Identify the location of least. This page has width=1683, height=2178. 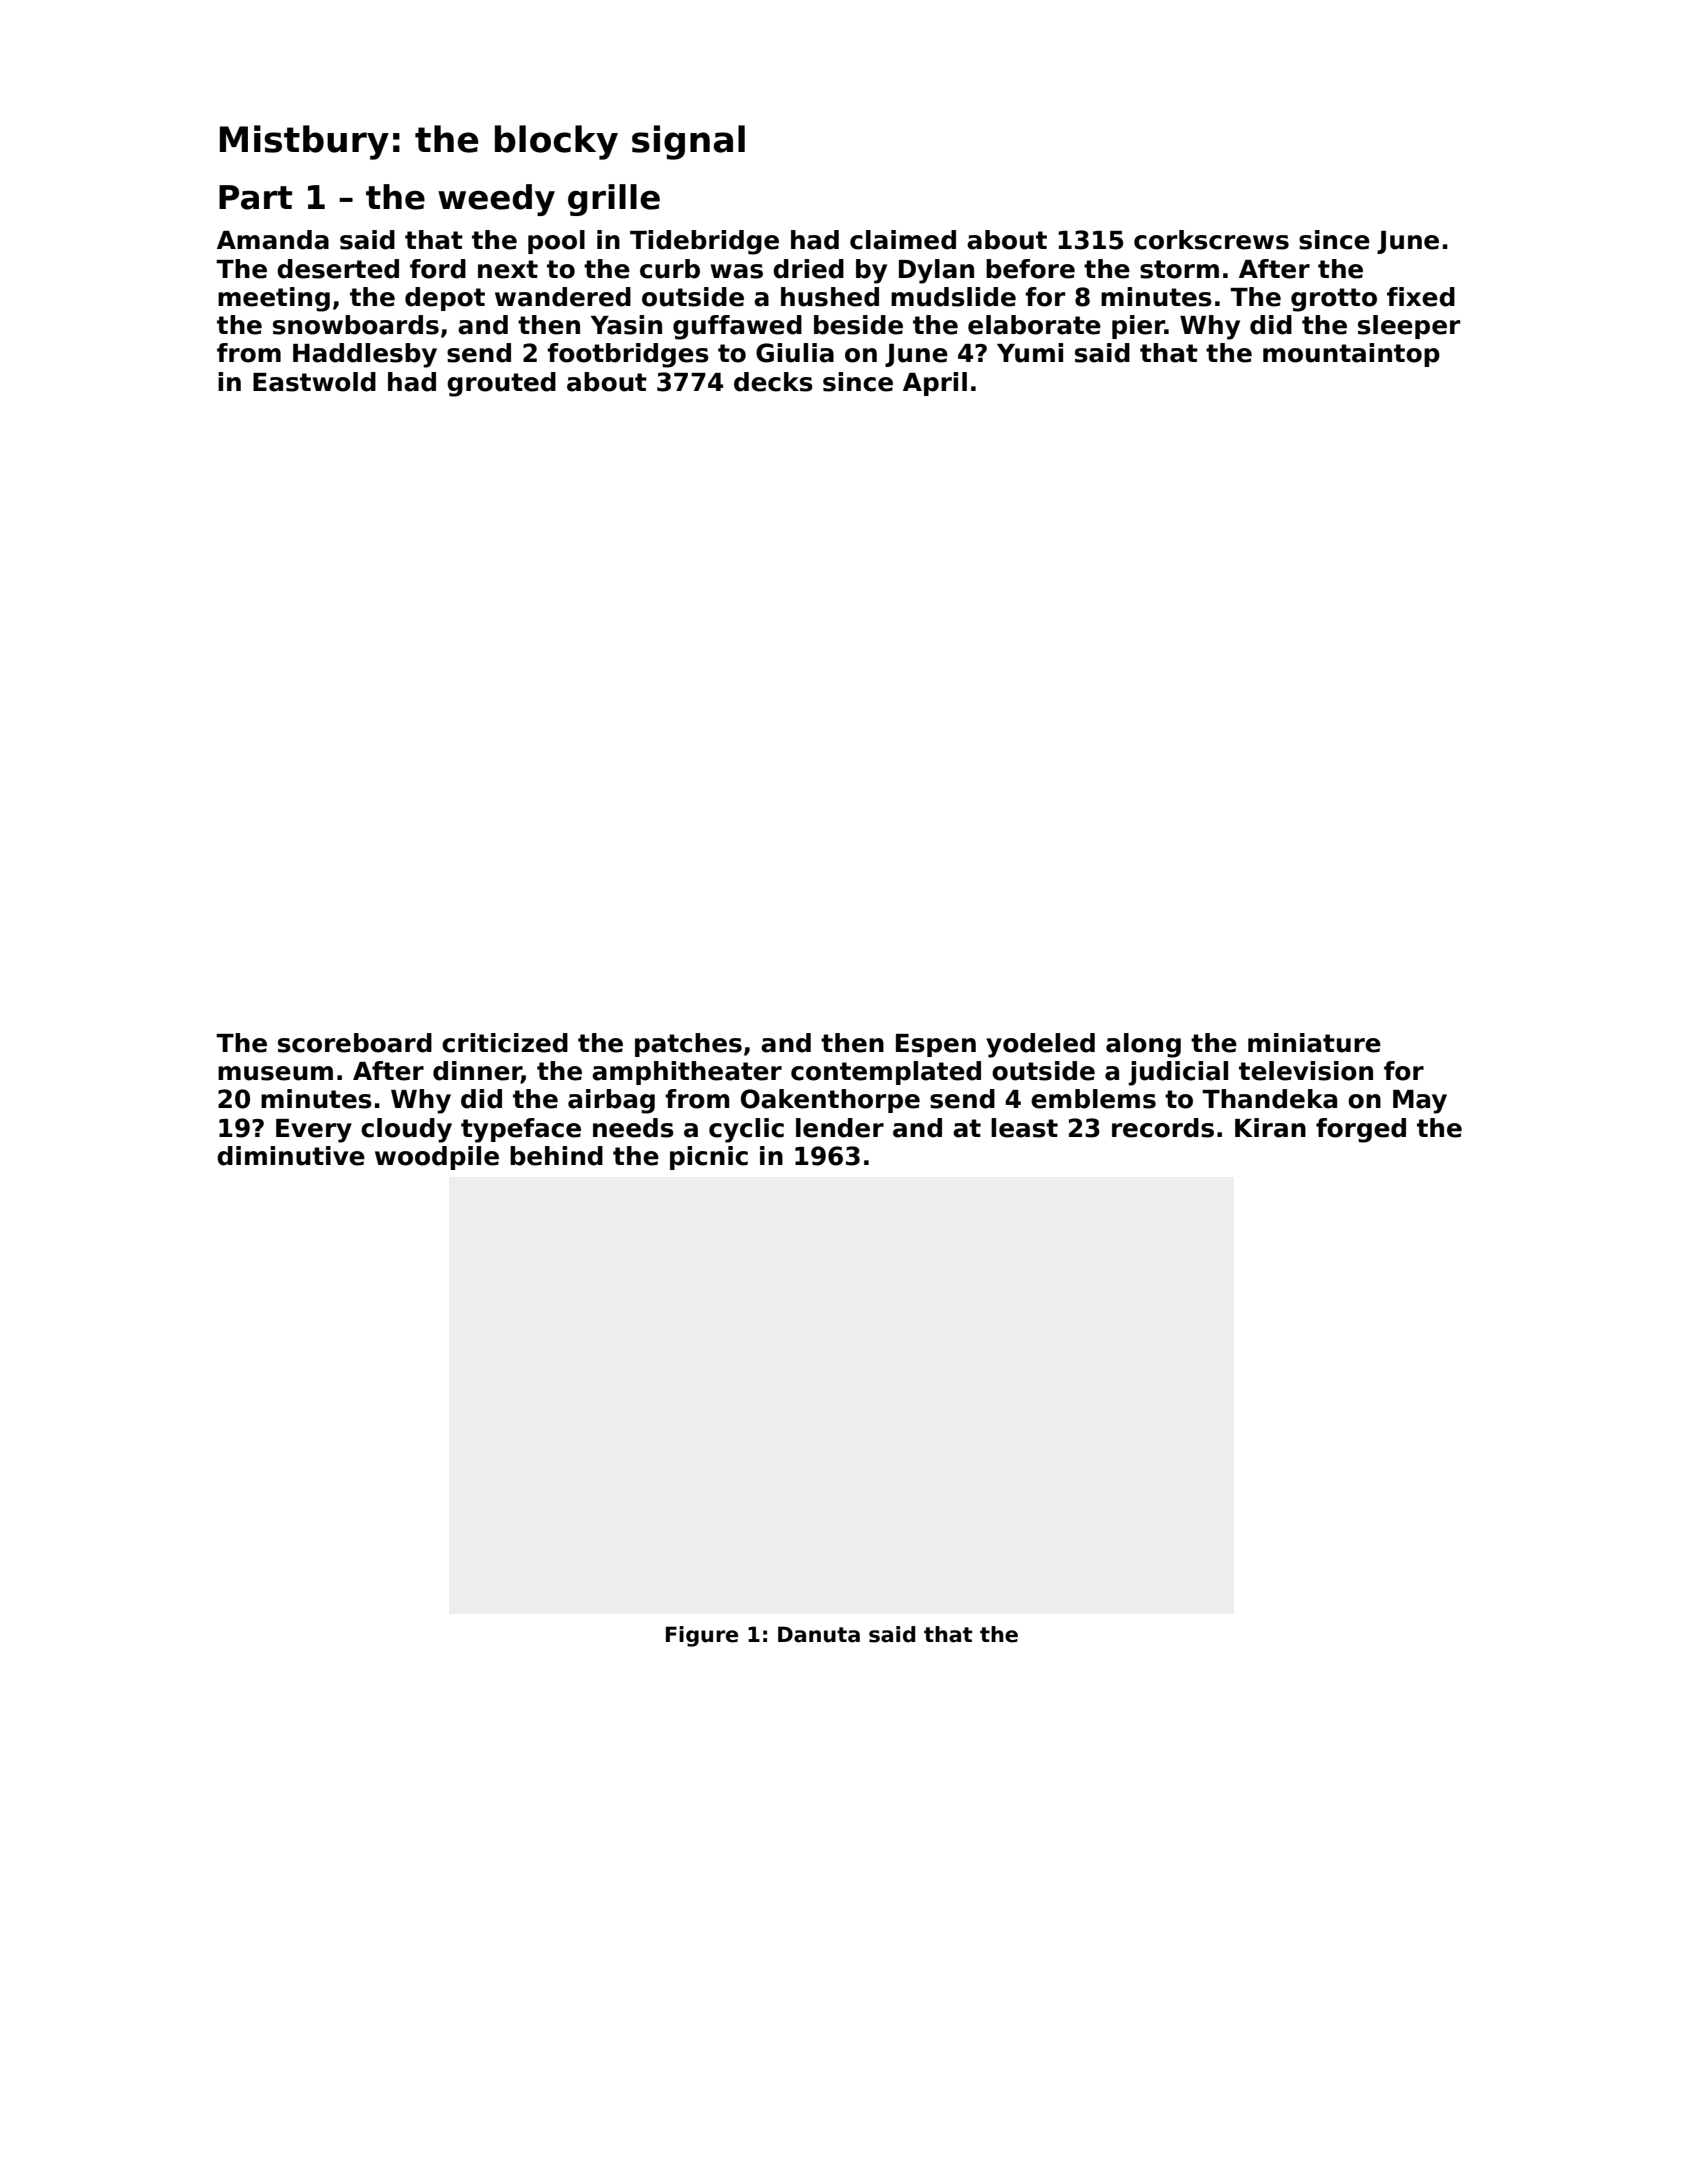
(1024, 1128).
